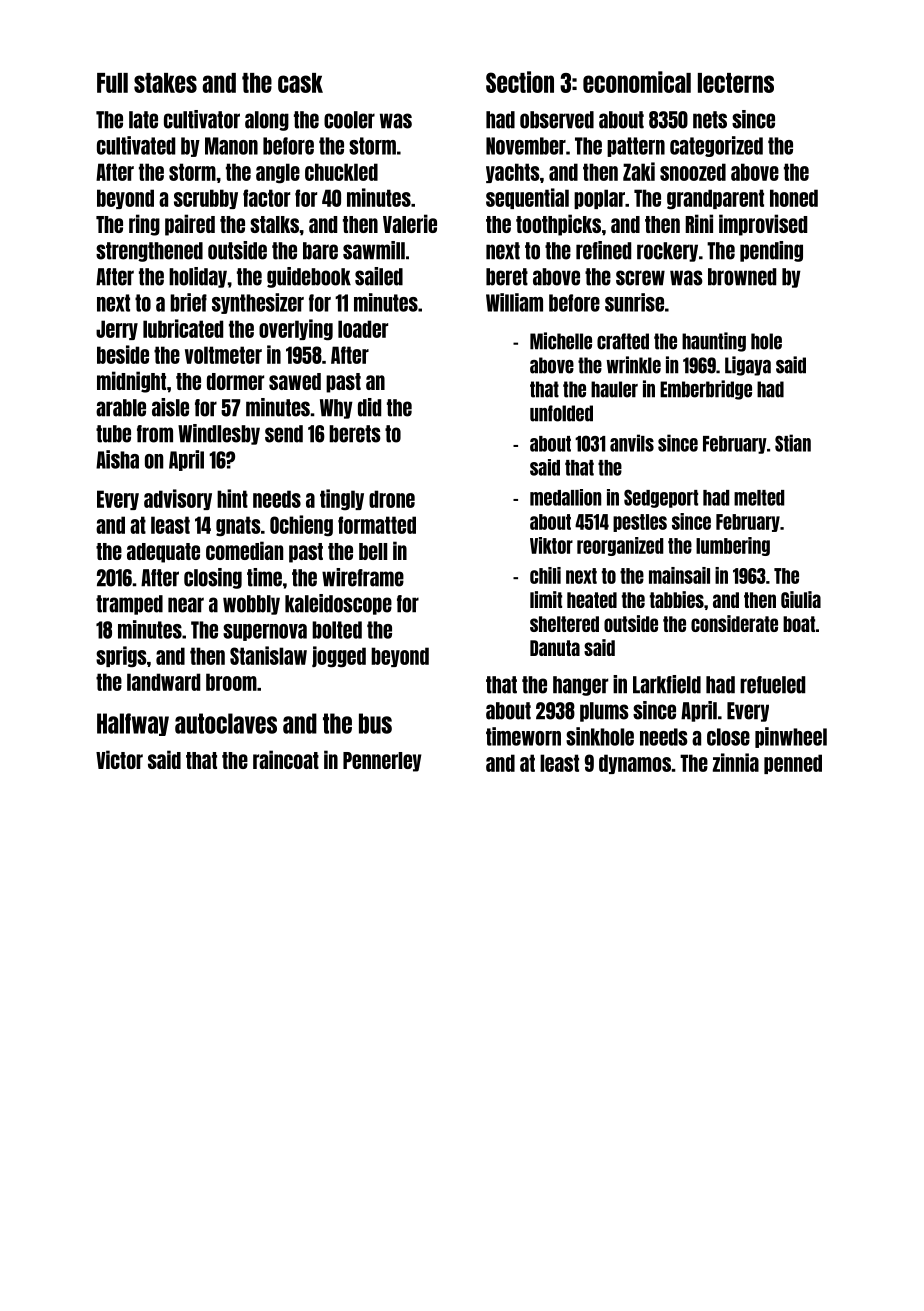 This screenshot has width=924, height=1311. I want to click on observed, so click(557, 120).
